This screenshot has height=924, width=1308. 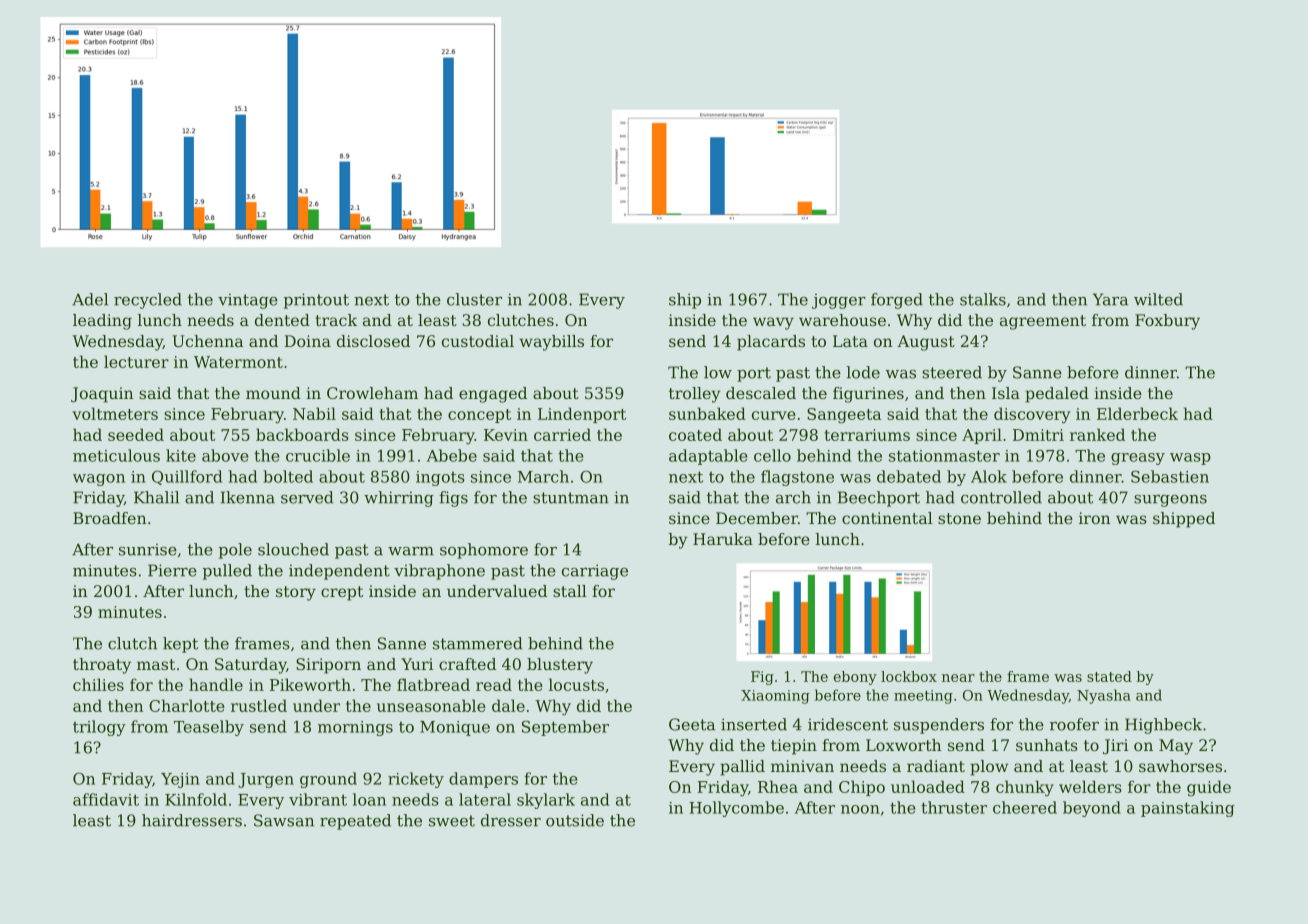 What do you see at coordinates (474, 299) in the screenshot?
I see `cluster` at bounding box center [474, 299].
